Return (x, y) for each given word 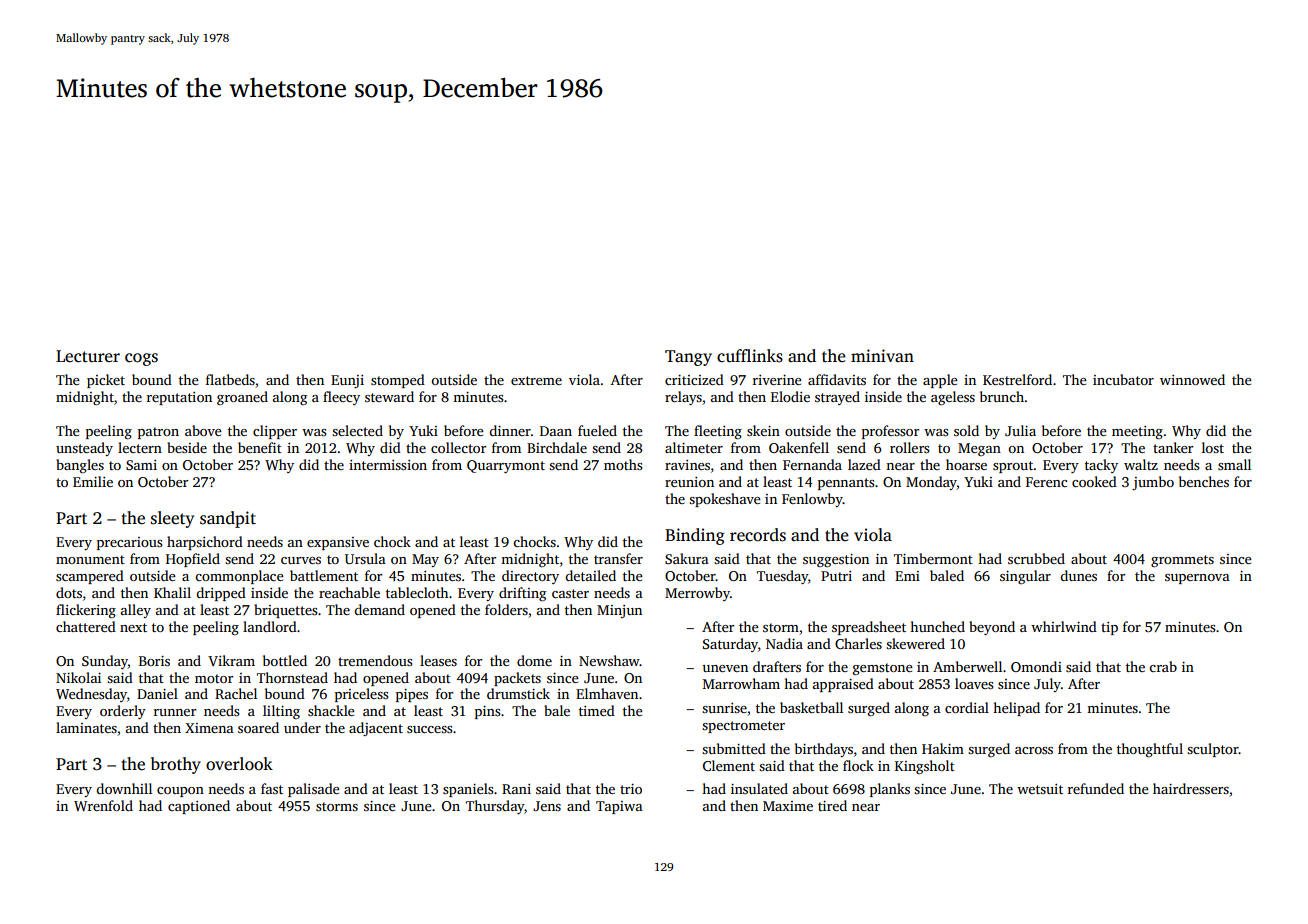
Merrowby (697, 594)
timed (597, 710)
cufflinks (750, 356)
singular (1025, 577)
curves (301, 560)
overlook (239, 764)
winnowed (1192, 379)
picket (106, 381)
